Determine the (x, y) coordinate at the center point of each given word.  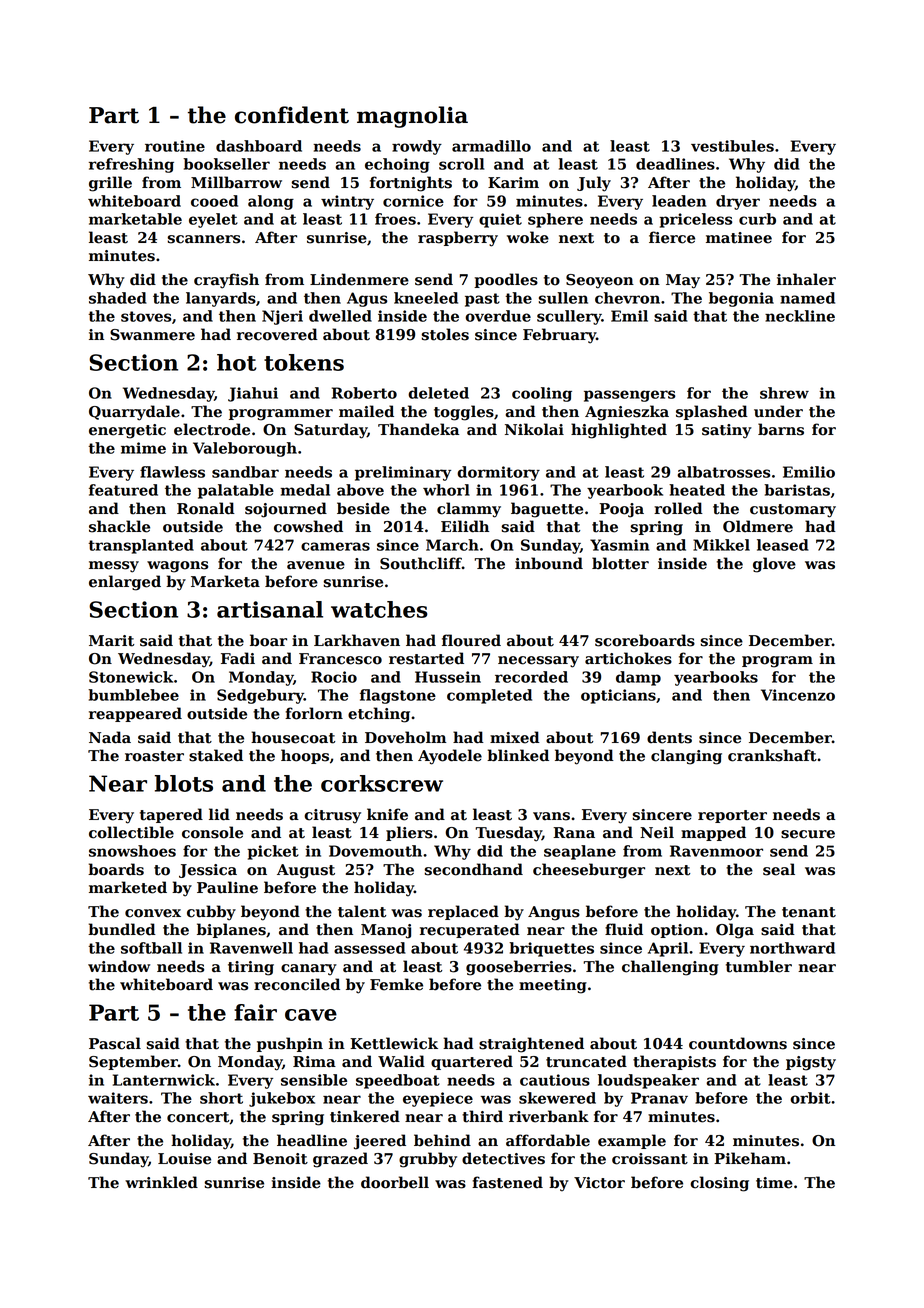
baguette (547, 510)
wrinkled (161, 1182)
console (212, 832)
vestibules (732, 146)
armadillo (491, 146)
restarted (426, 658)
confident (292, 115)
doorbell (395, 1182)
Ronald (206, 508)
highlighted (619, 431)
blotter (620, 563)
